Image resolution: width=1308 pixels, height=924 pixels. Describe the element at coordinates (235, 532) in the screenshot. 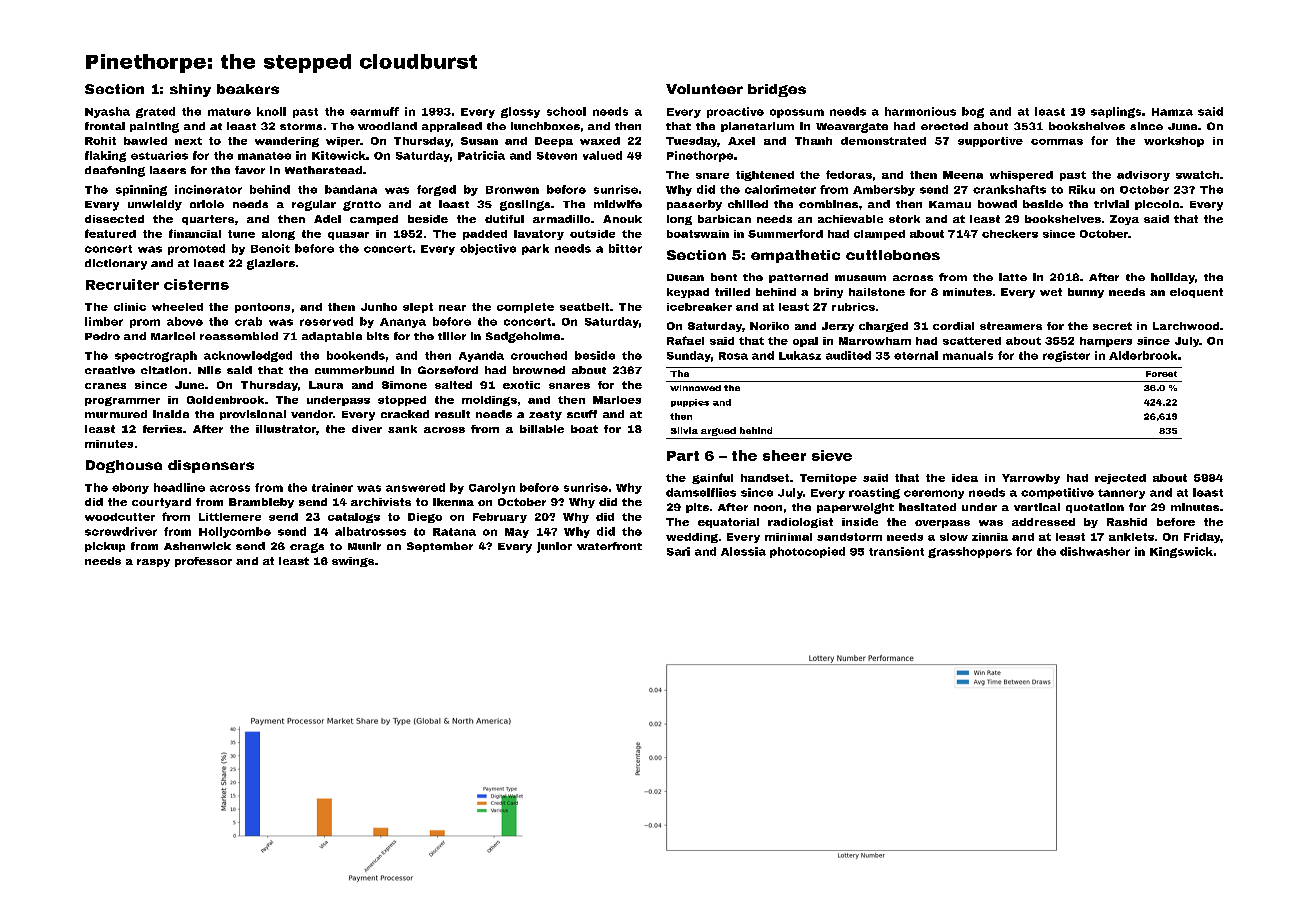

I see `Hollycombe` at that location.
